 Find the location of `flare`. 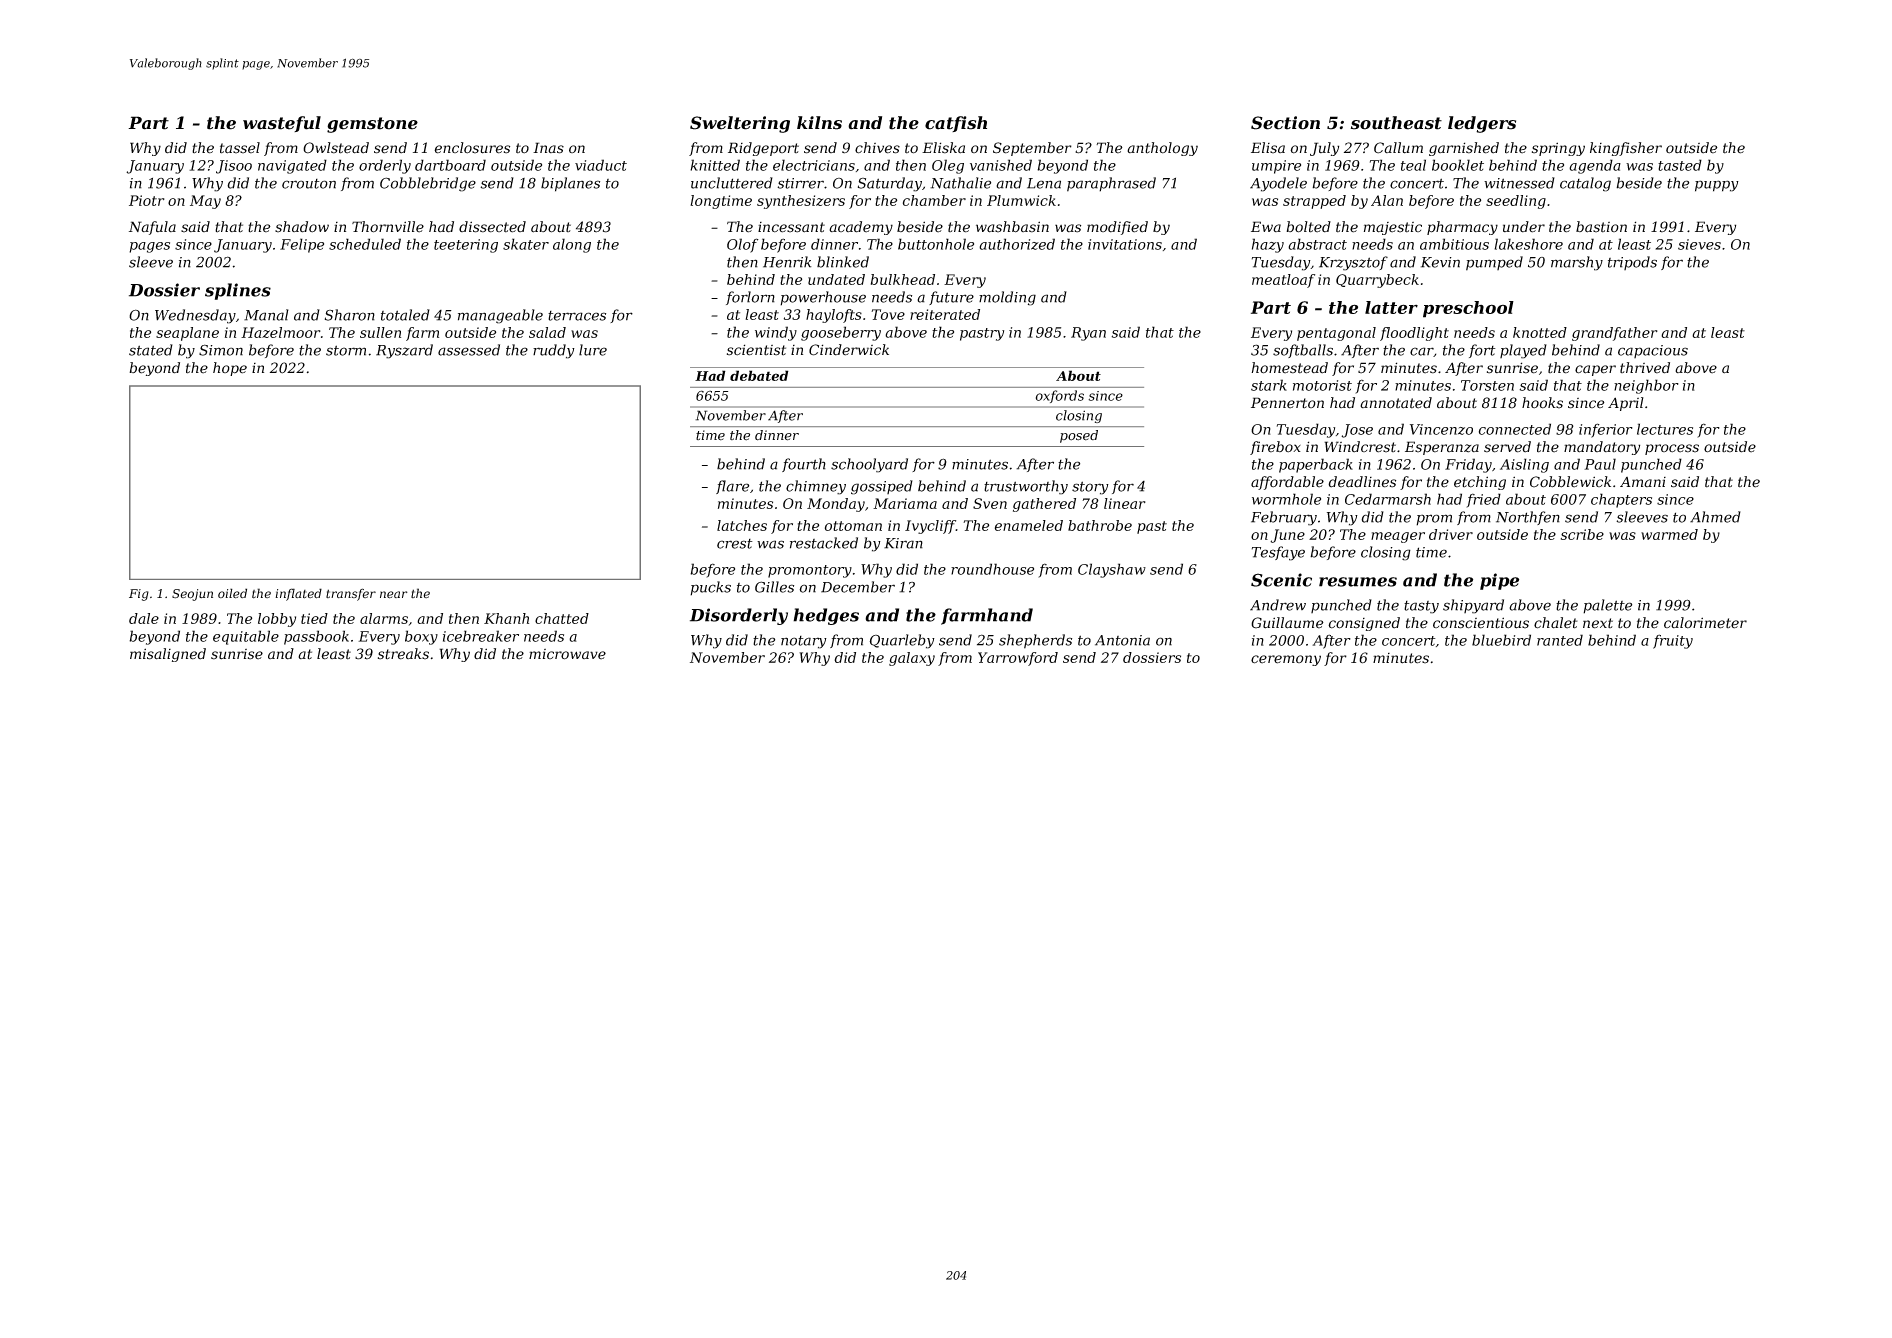

flare is located at coordinates (732, 487).
